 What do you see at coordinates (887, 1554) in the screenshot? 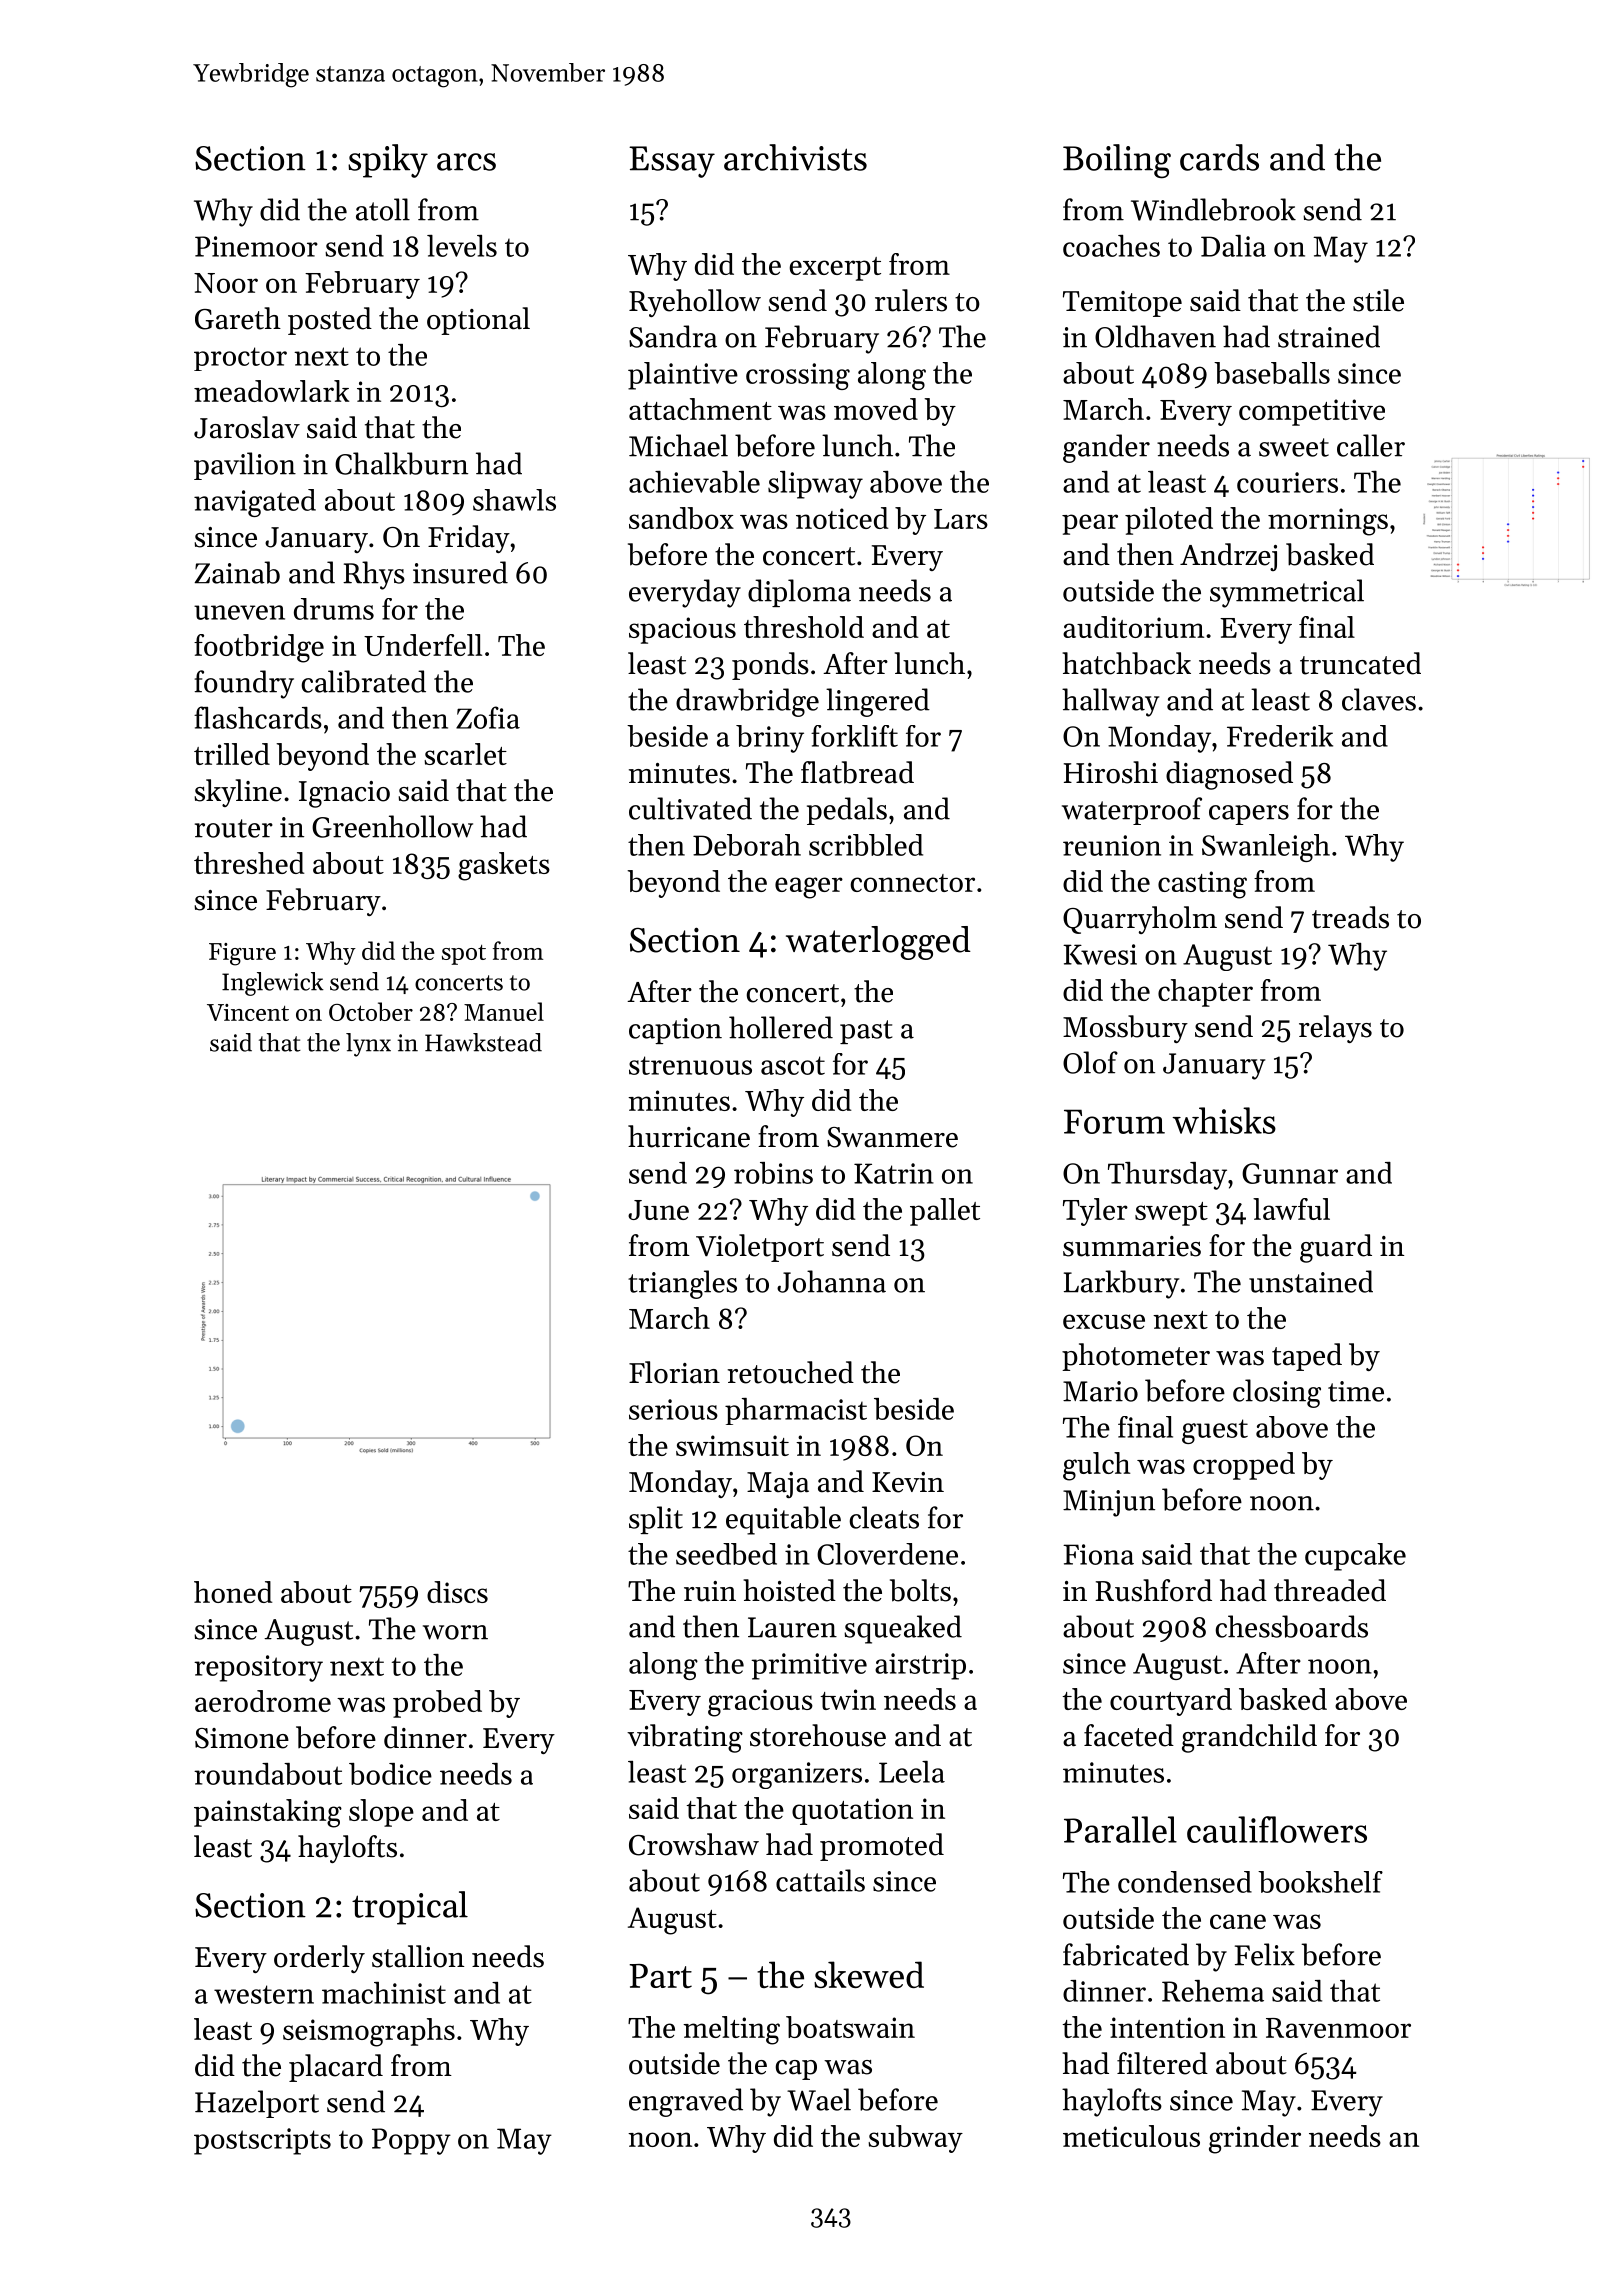
I see `Cloverdene` at bounding box center [887, 1554].
